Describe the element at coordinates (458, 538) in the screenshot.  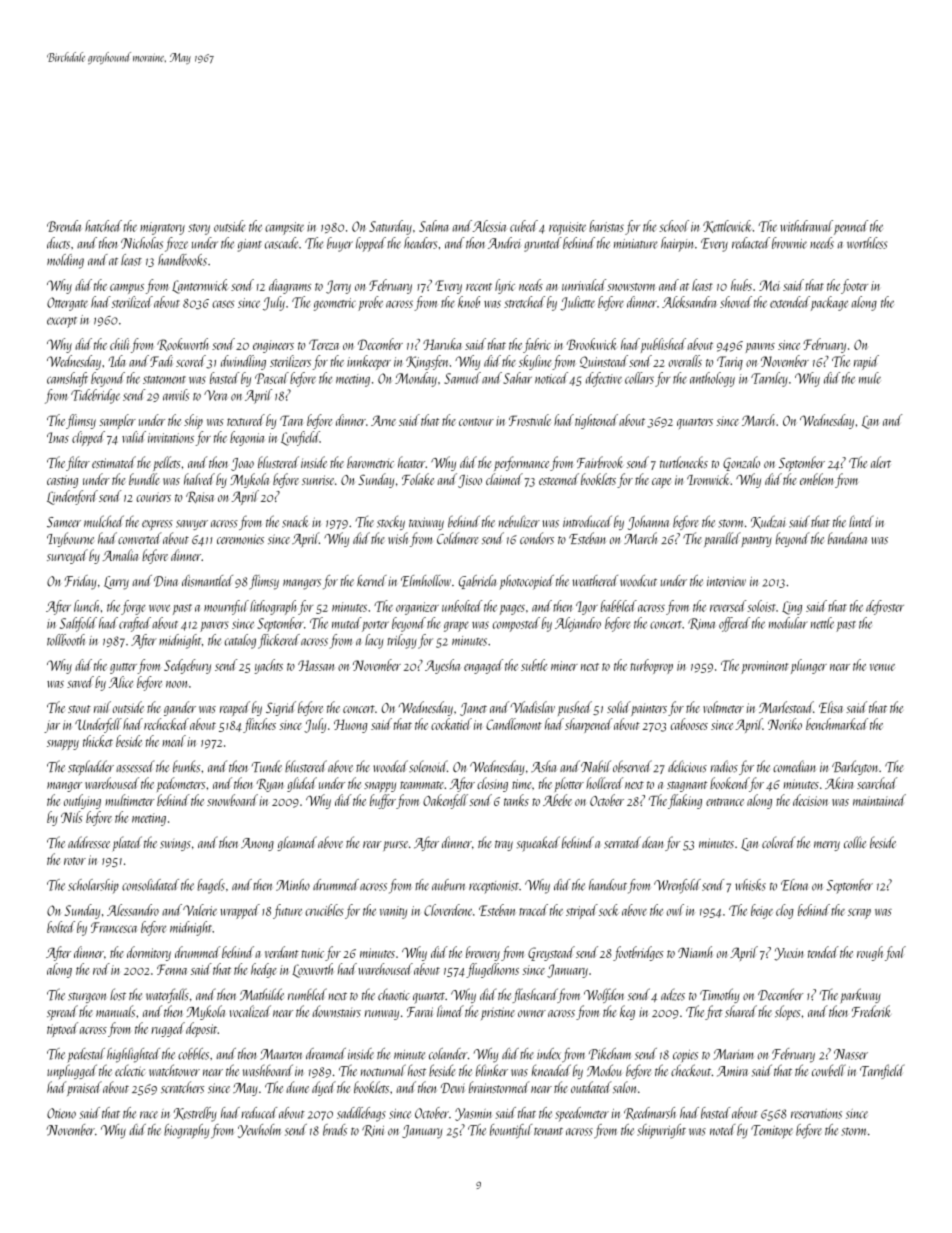
I see `Coldmere` at that location.
